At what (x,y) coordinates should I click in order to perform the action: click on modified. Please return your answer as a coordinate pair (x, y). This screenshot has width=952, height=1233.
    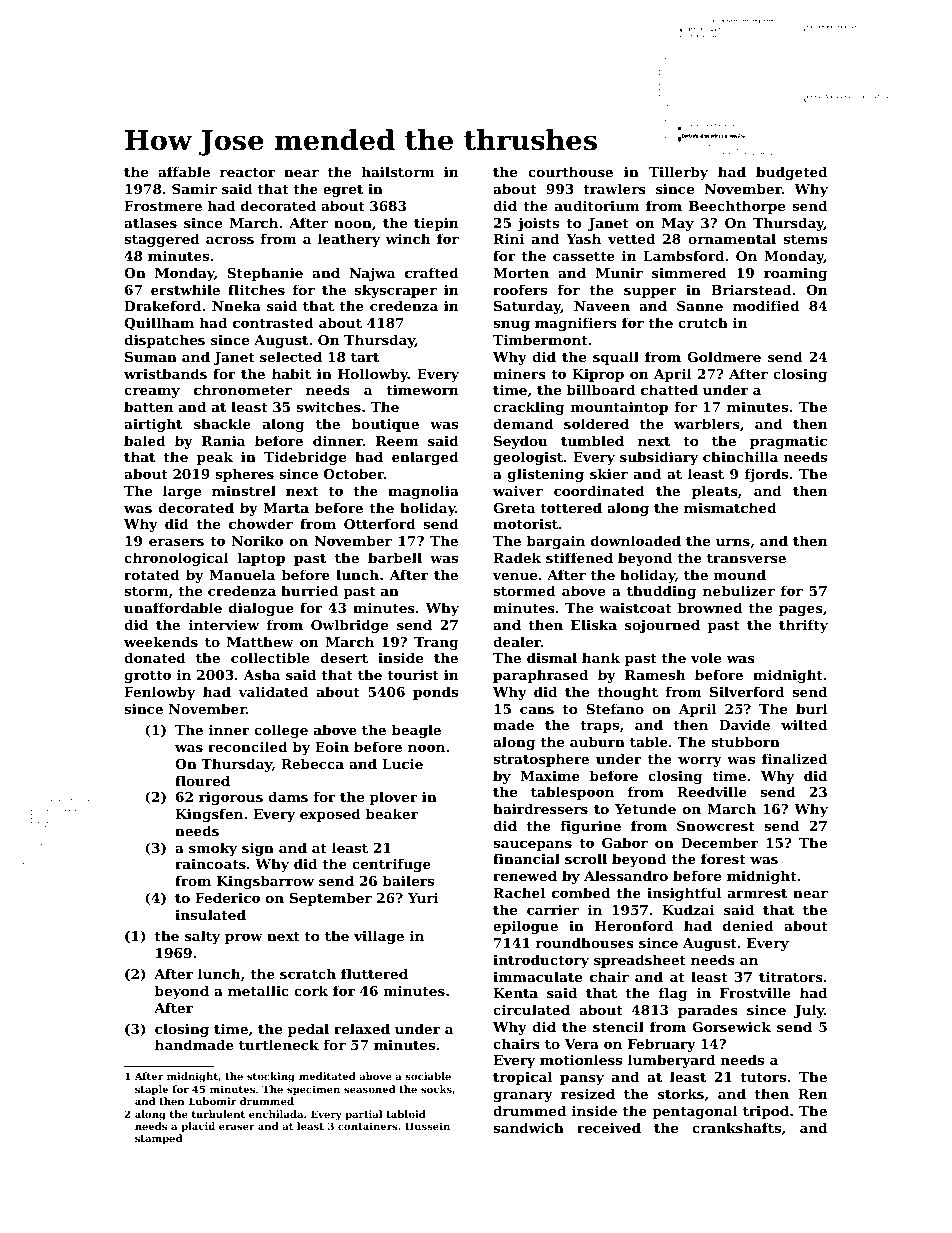
    Looking at the image, I should click on (766, 305).
